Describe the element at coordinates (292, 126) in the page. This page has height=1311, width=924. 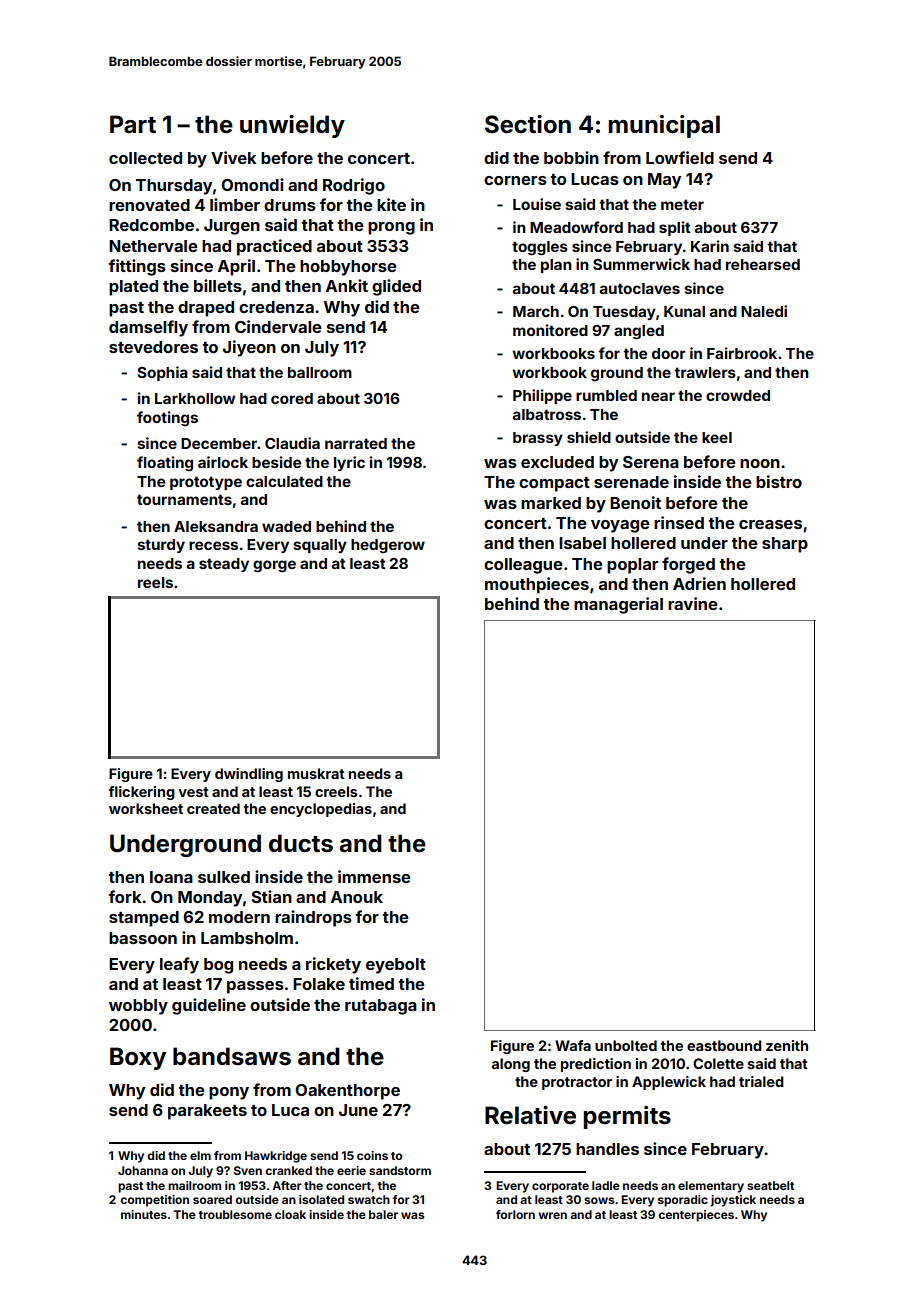
I see `unwieldy` at that location.
